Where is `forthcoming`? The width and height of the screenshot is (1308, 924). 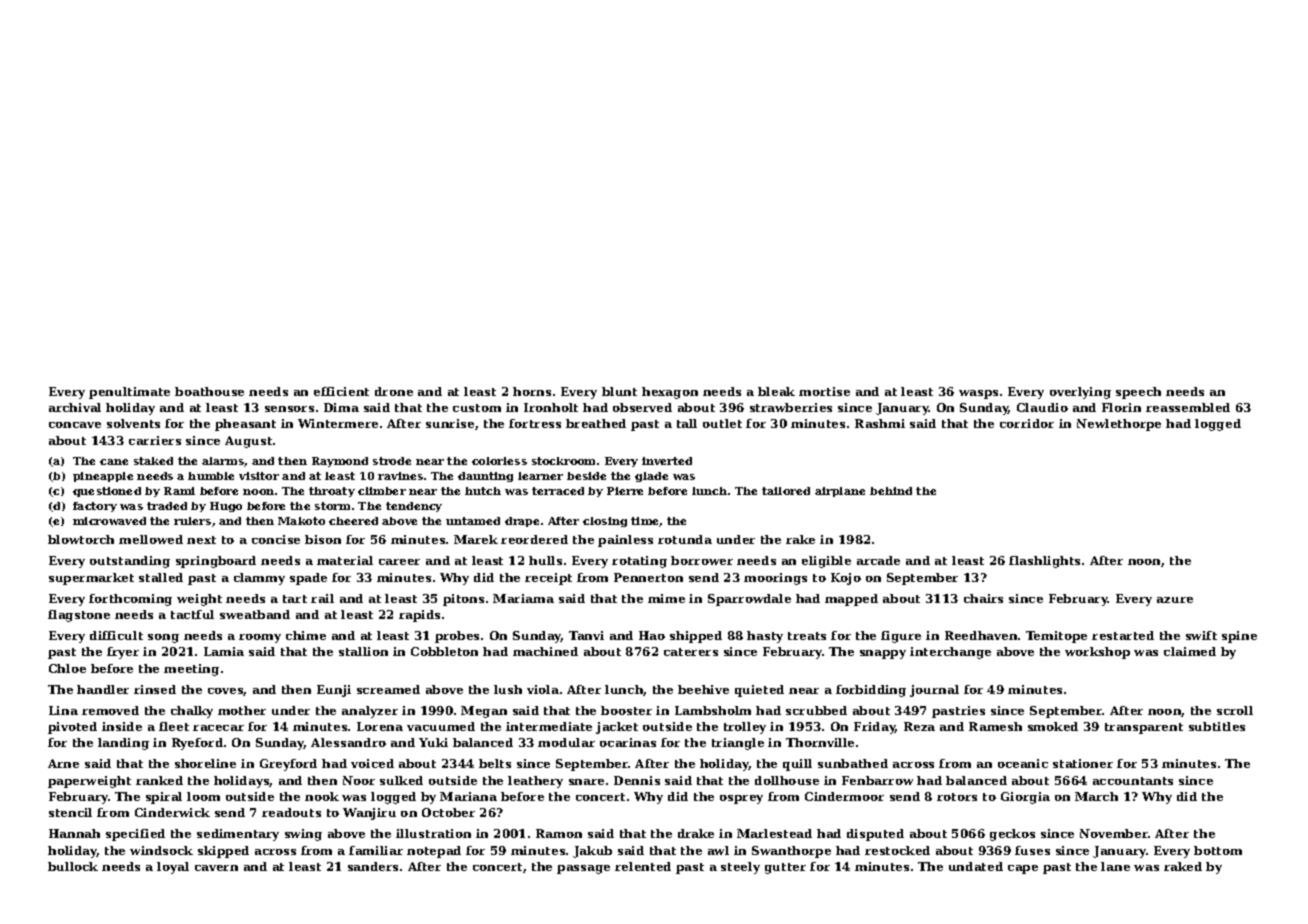
forthcoming is located at coordinates (130, 600).
